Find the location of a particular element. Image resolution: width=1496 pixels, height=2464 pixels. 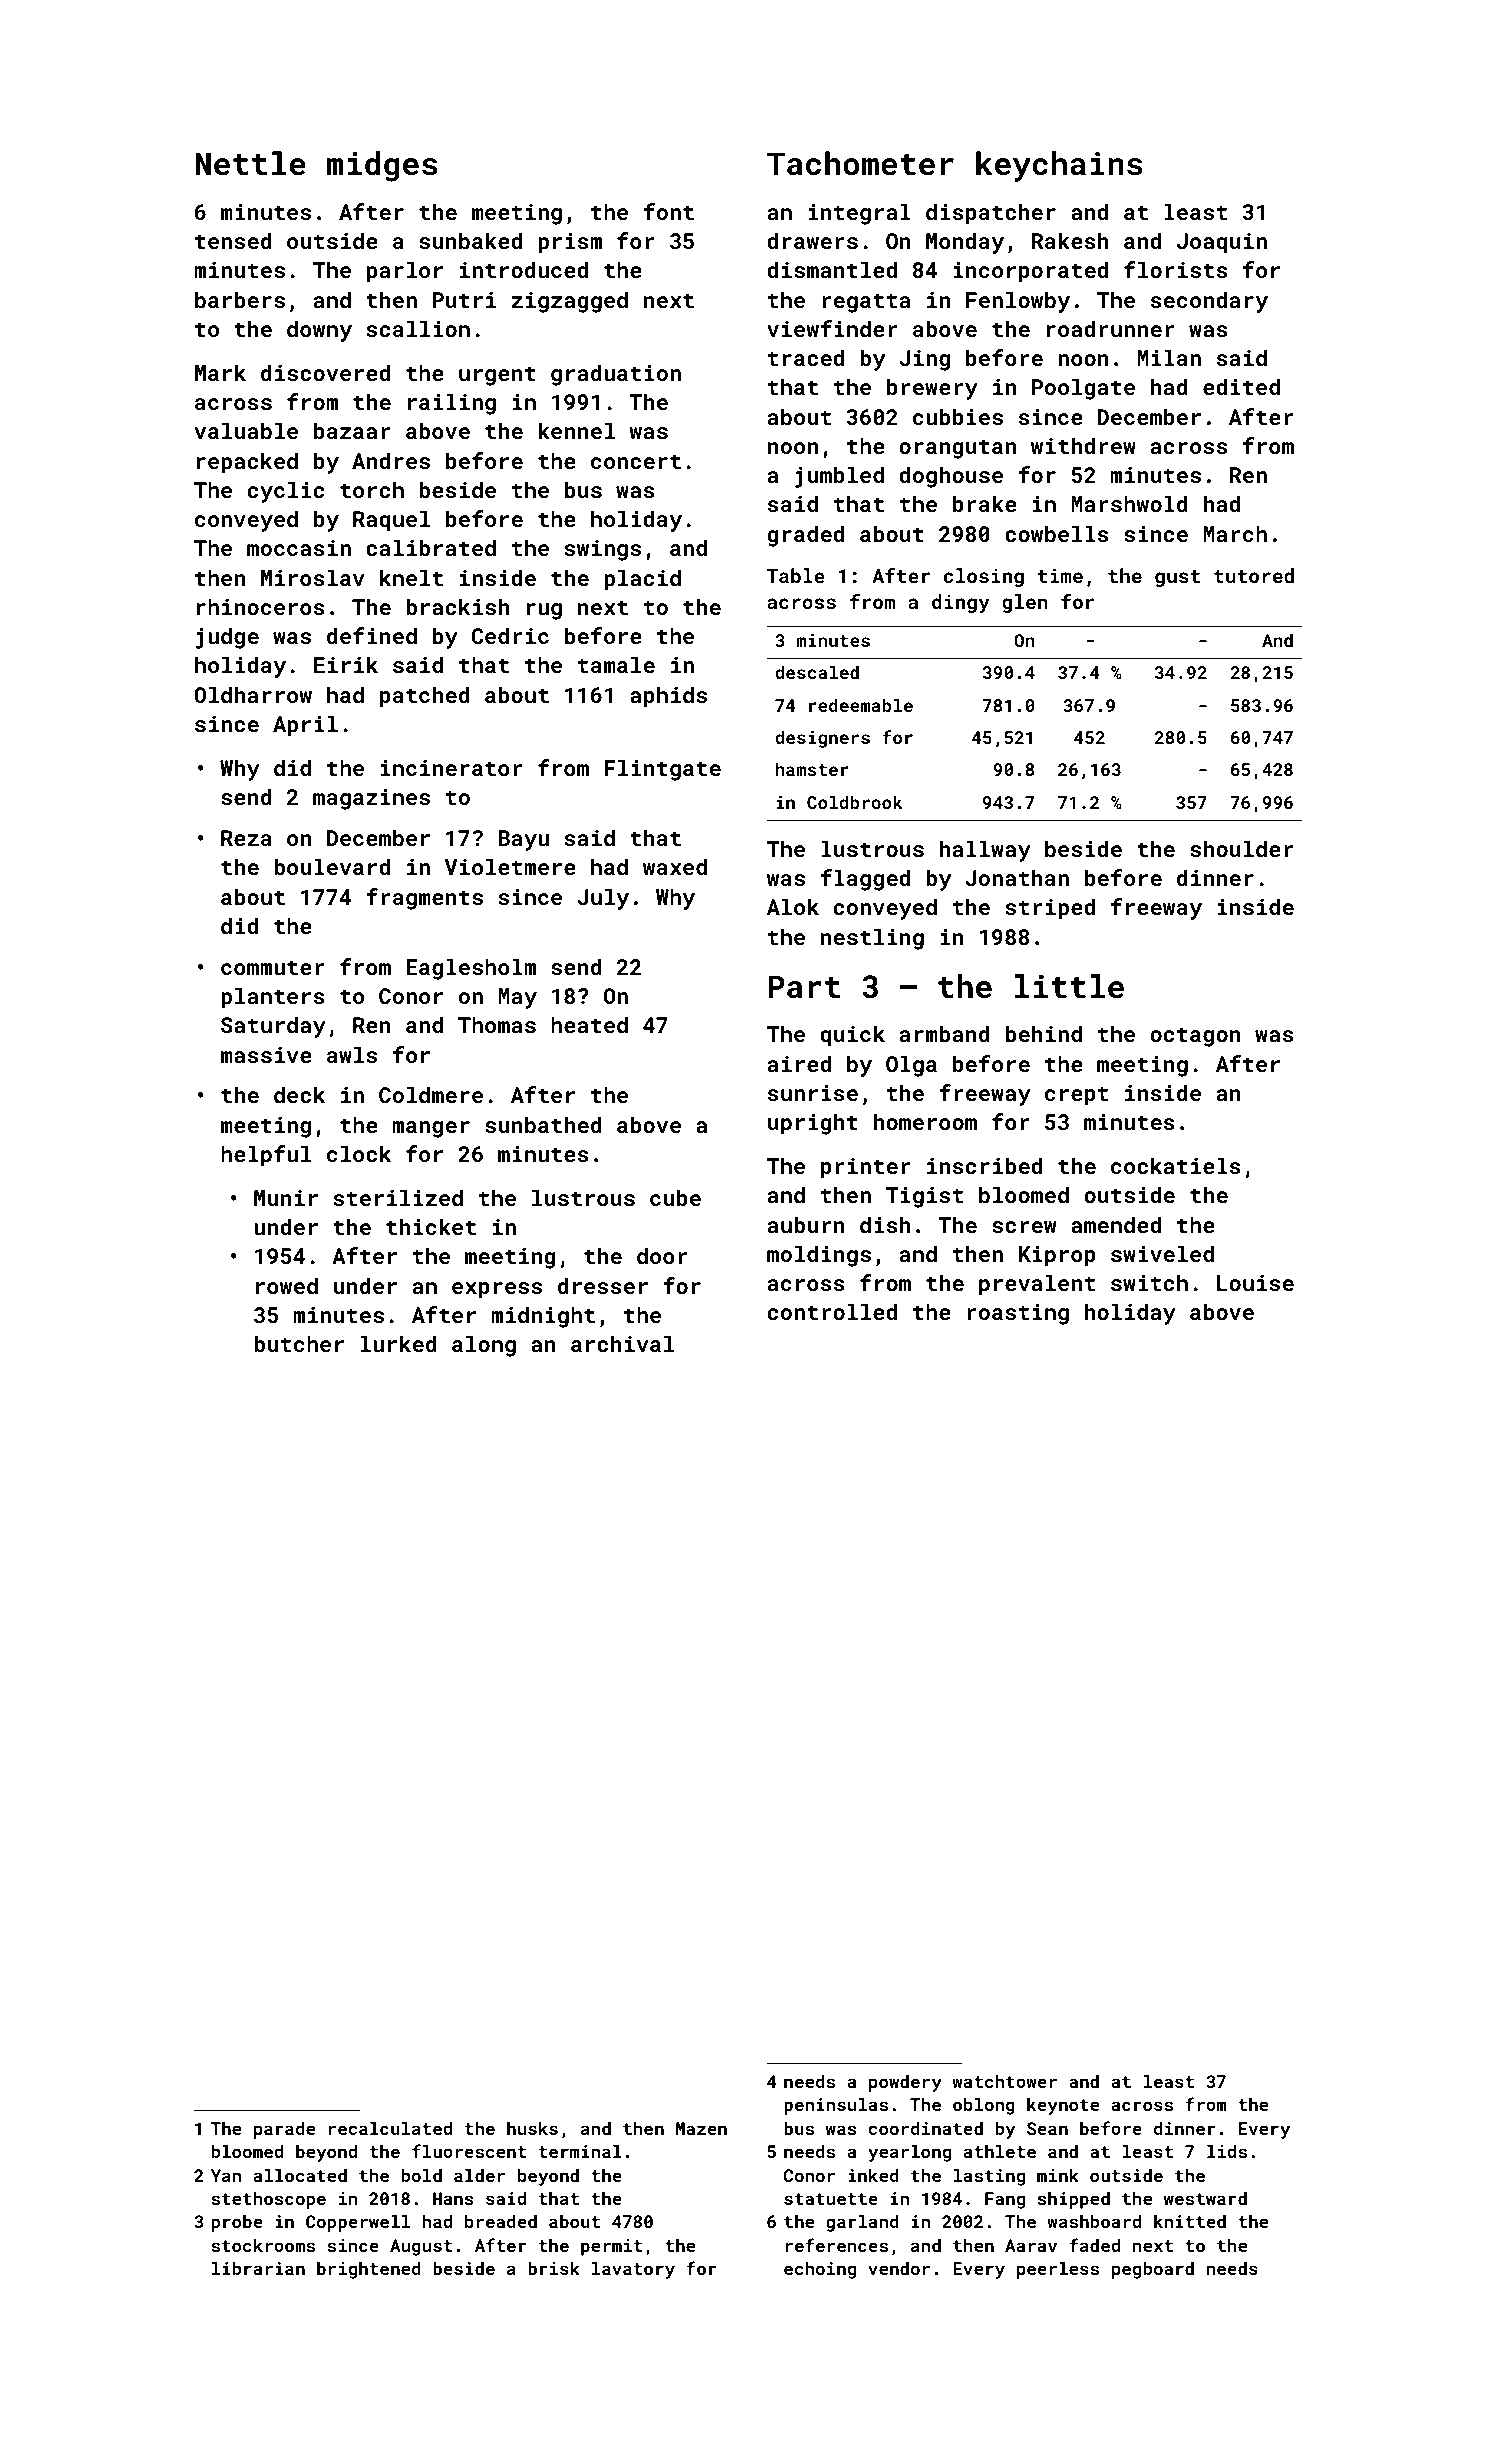

cube is located at coordinates (675, 1197).
